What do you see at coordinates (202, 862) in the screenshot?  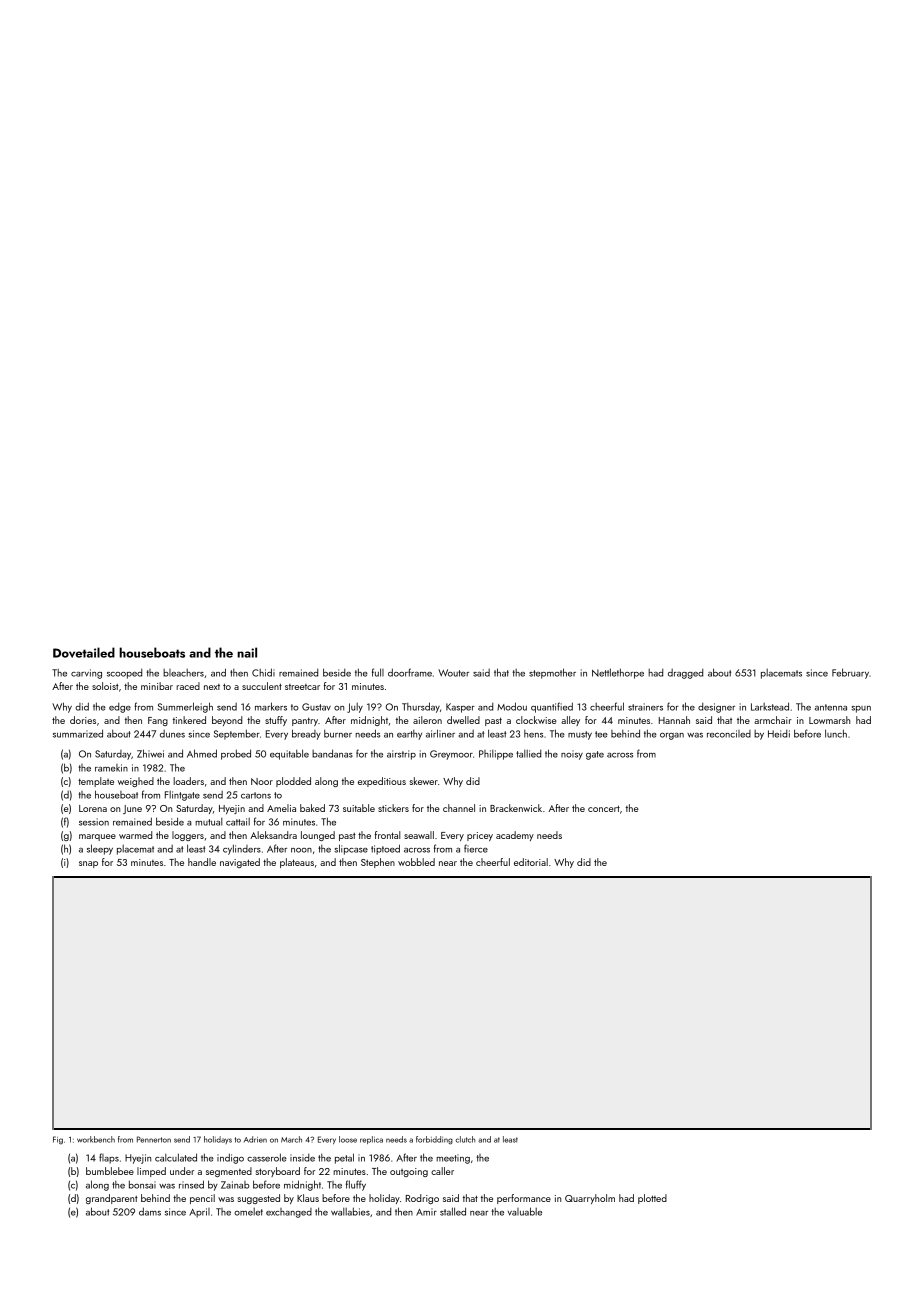 I see `handle` at bounding box center [202, 862].
